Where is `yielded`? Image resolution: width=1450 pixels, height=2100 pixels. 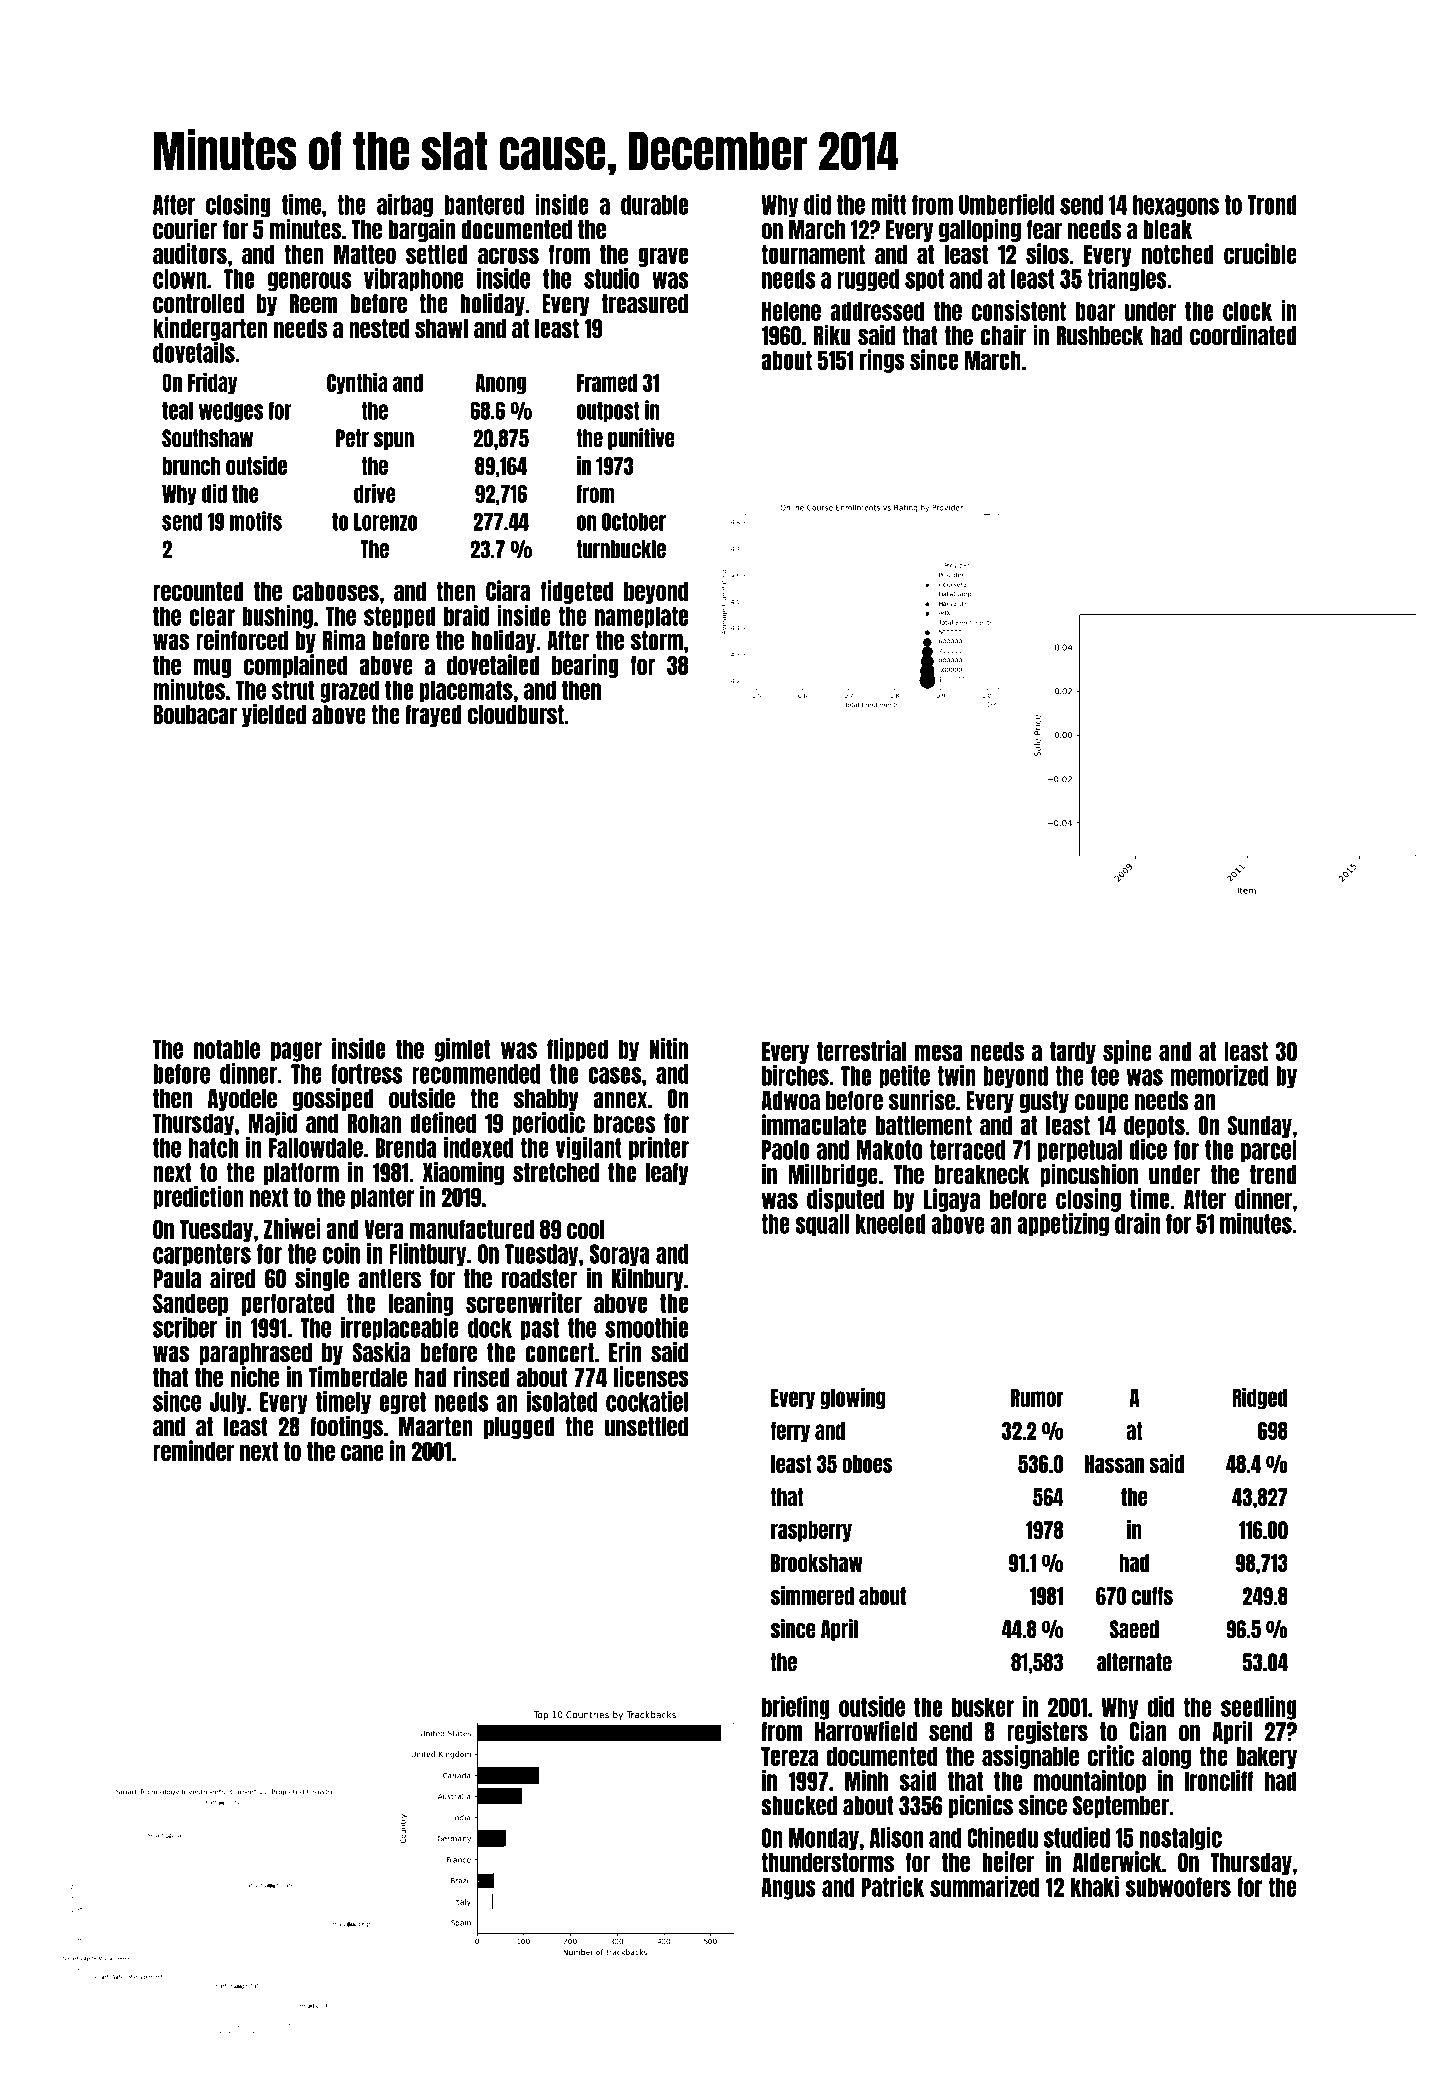
yielded is located at coordinates (274, 715).
